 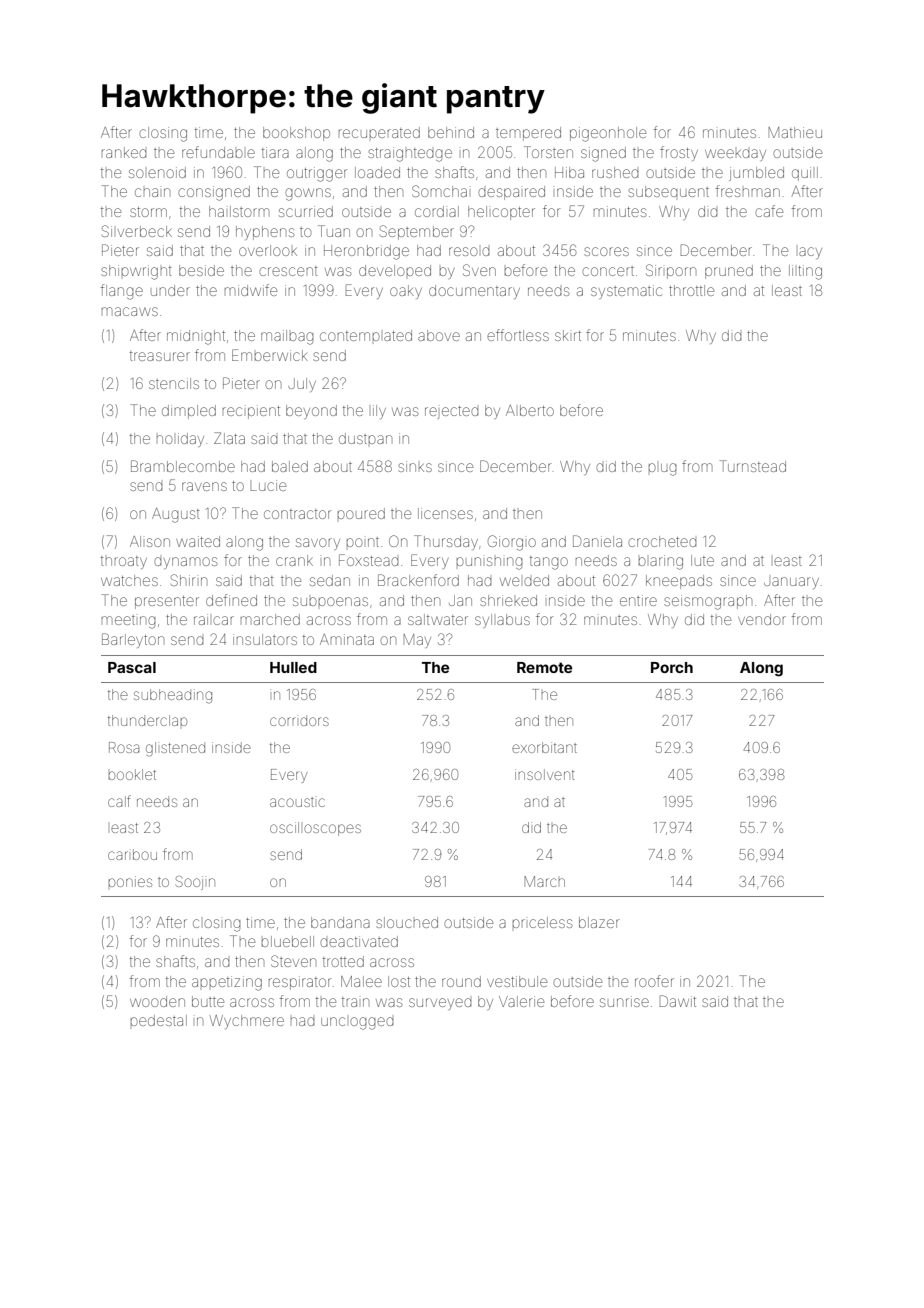 What do you see at coordinates (677, 1001) in the image?
I see `Dawit` at bounding box center [677, 1001].
